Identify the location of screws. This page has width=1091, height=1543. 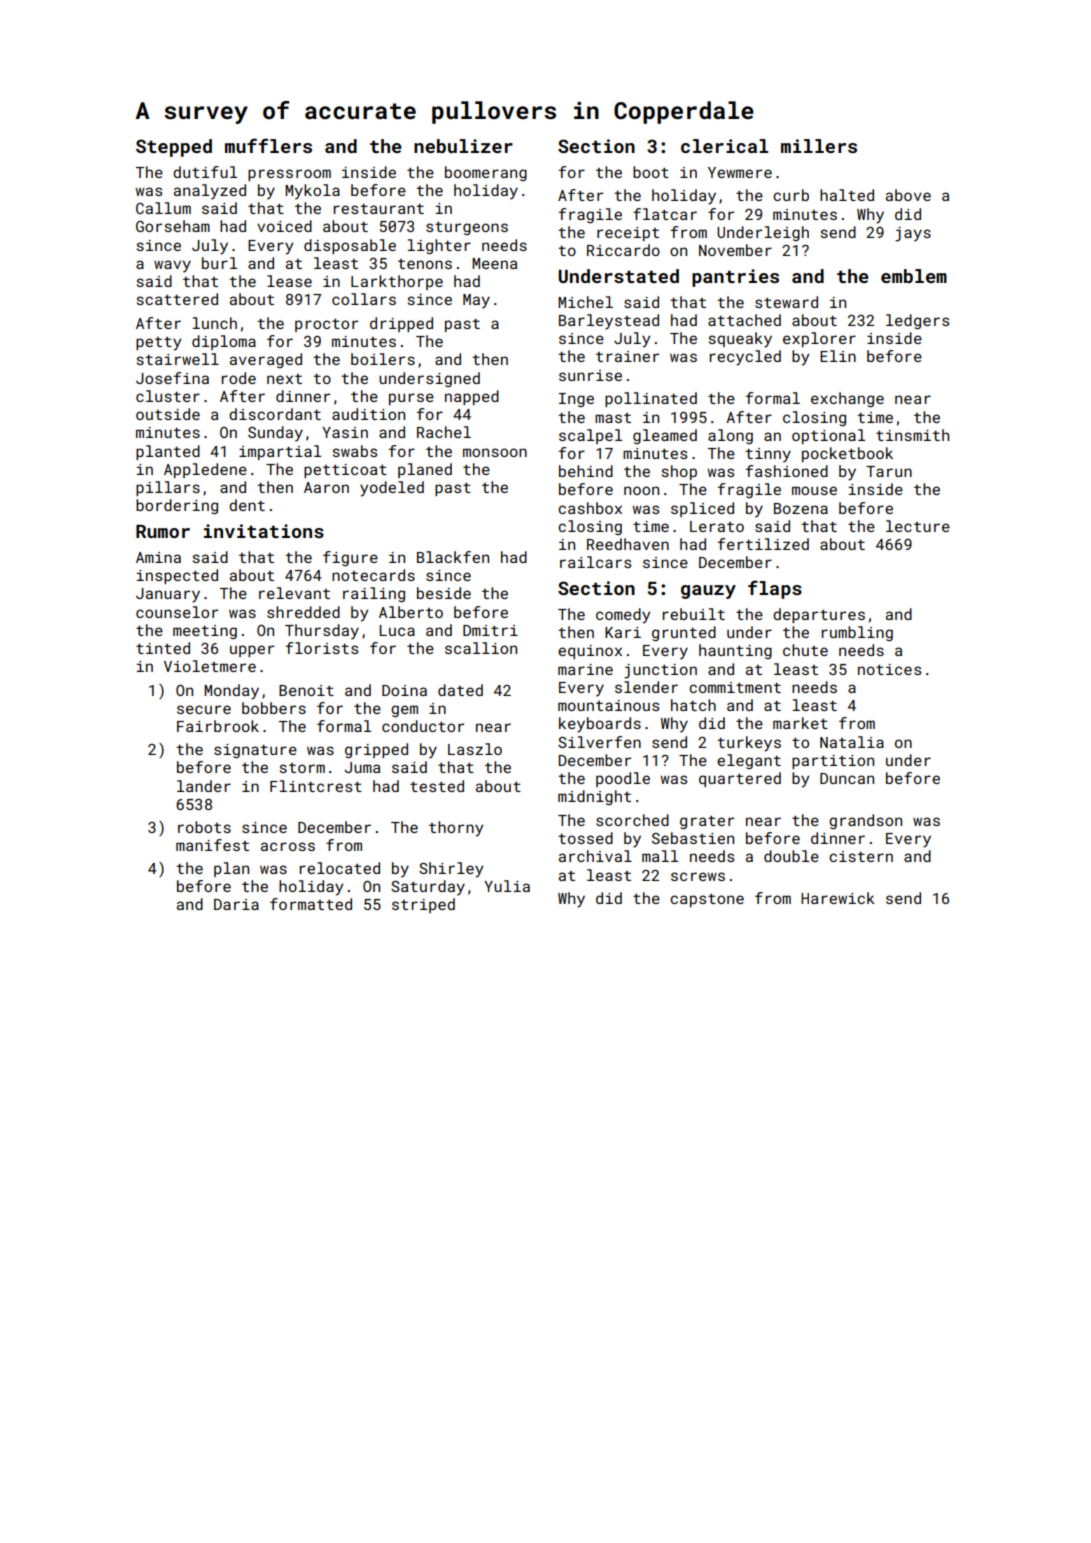
(698, 876).
